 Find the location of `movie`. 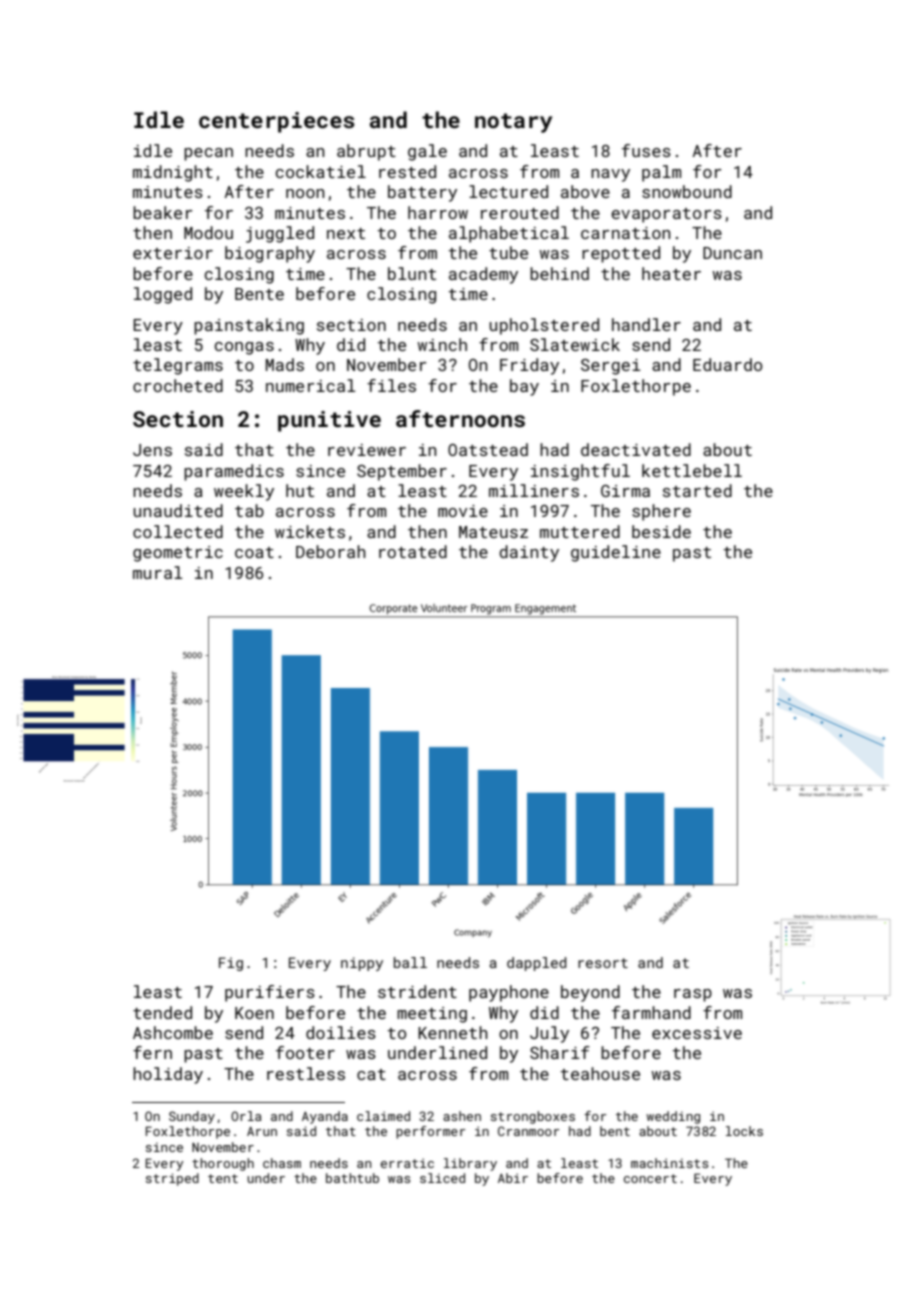

movie is located at coordinates (463, 511).
